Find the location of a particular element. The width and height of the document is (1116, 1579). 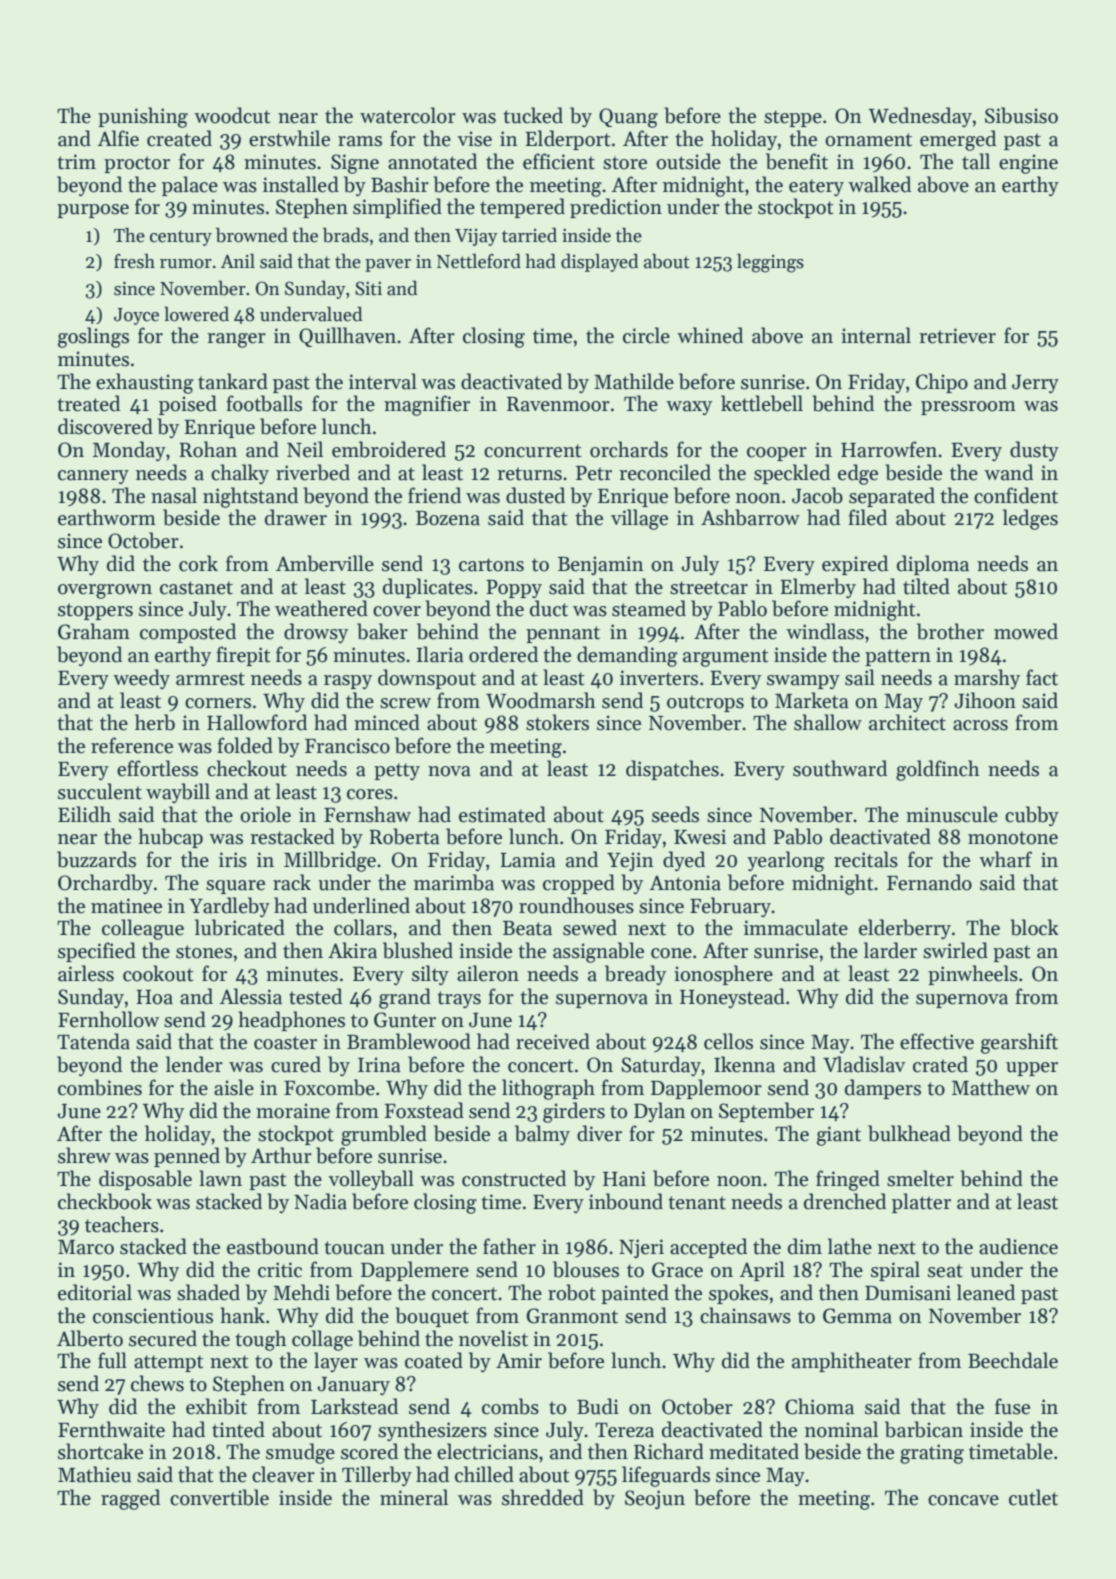

diploma is located at coordinates (933, 565).
